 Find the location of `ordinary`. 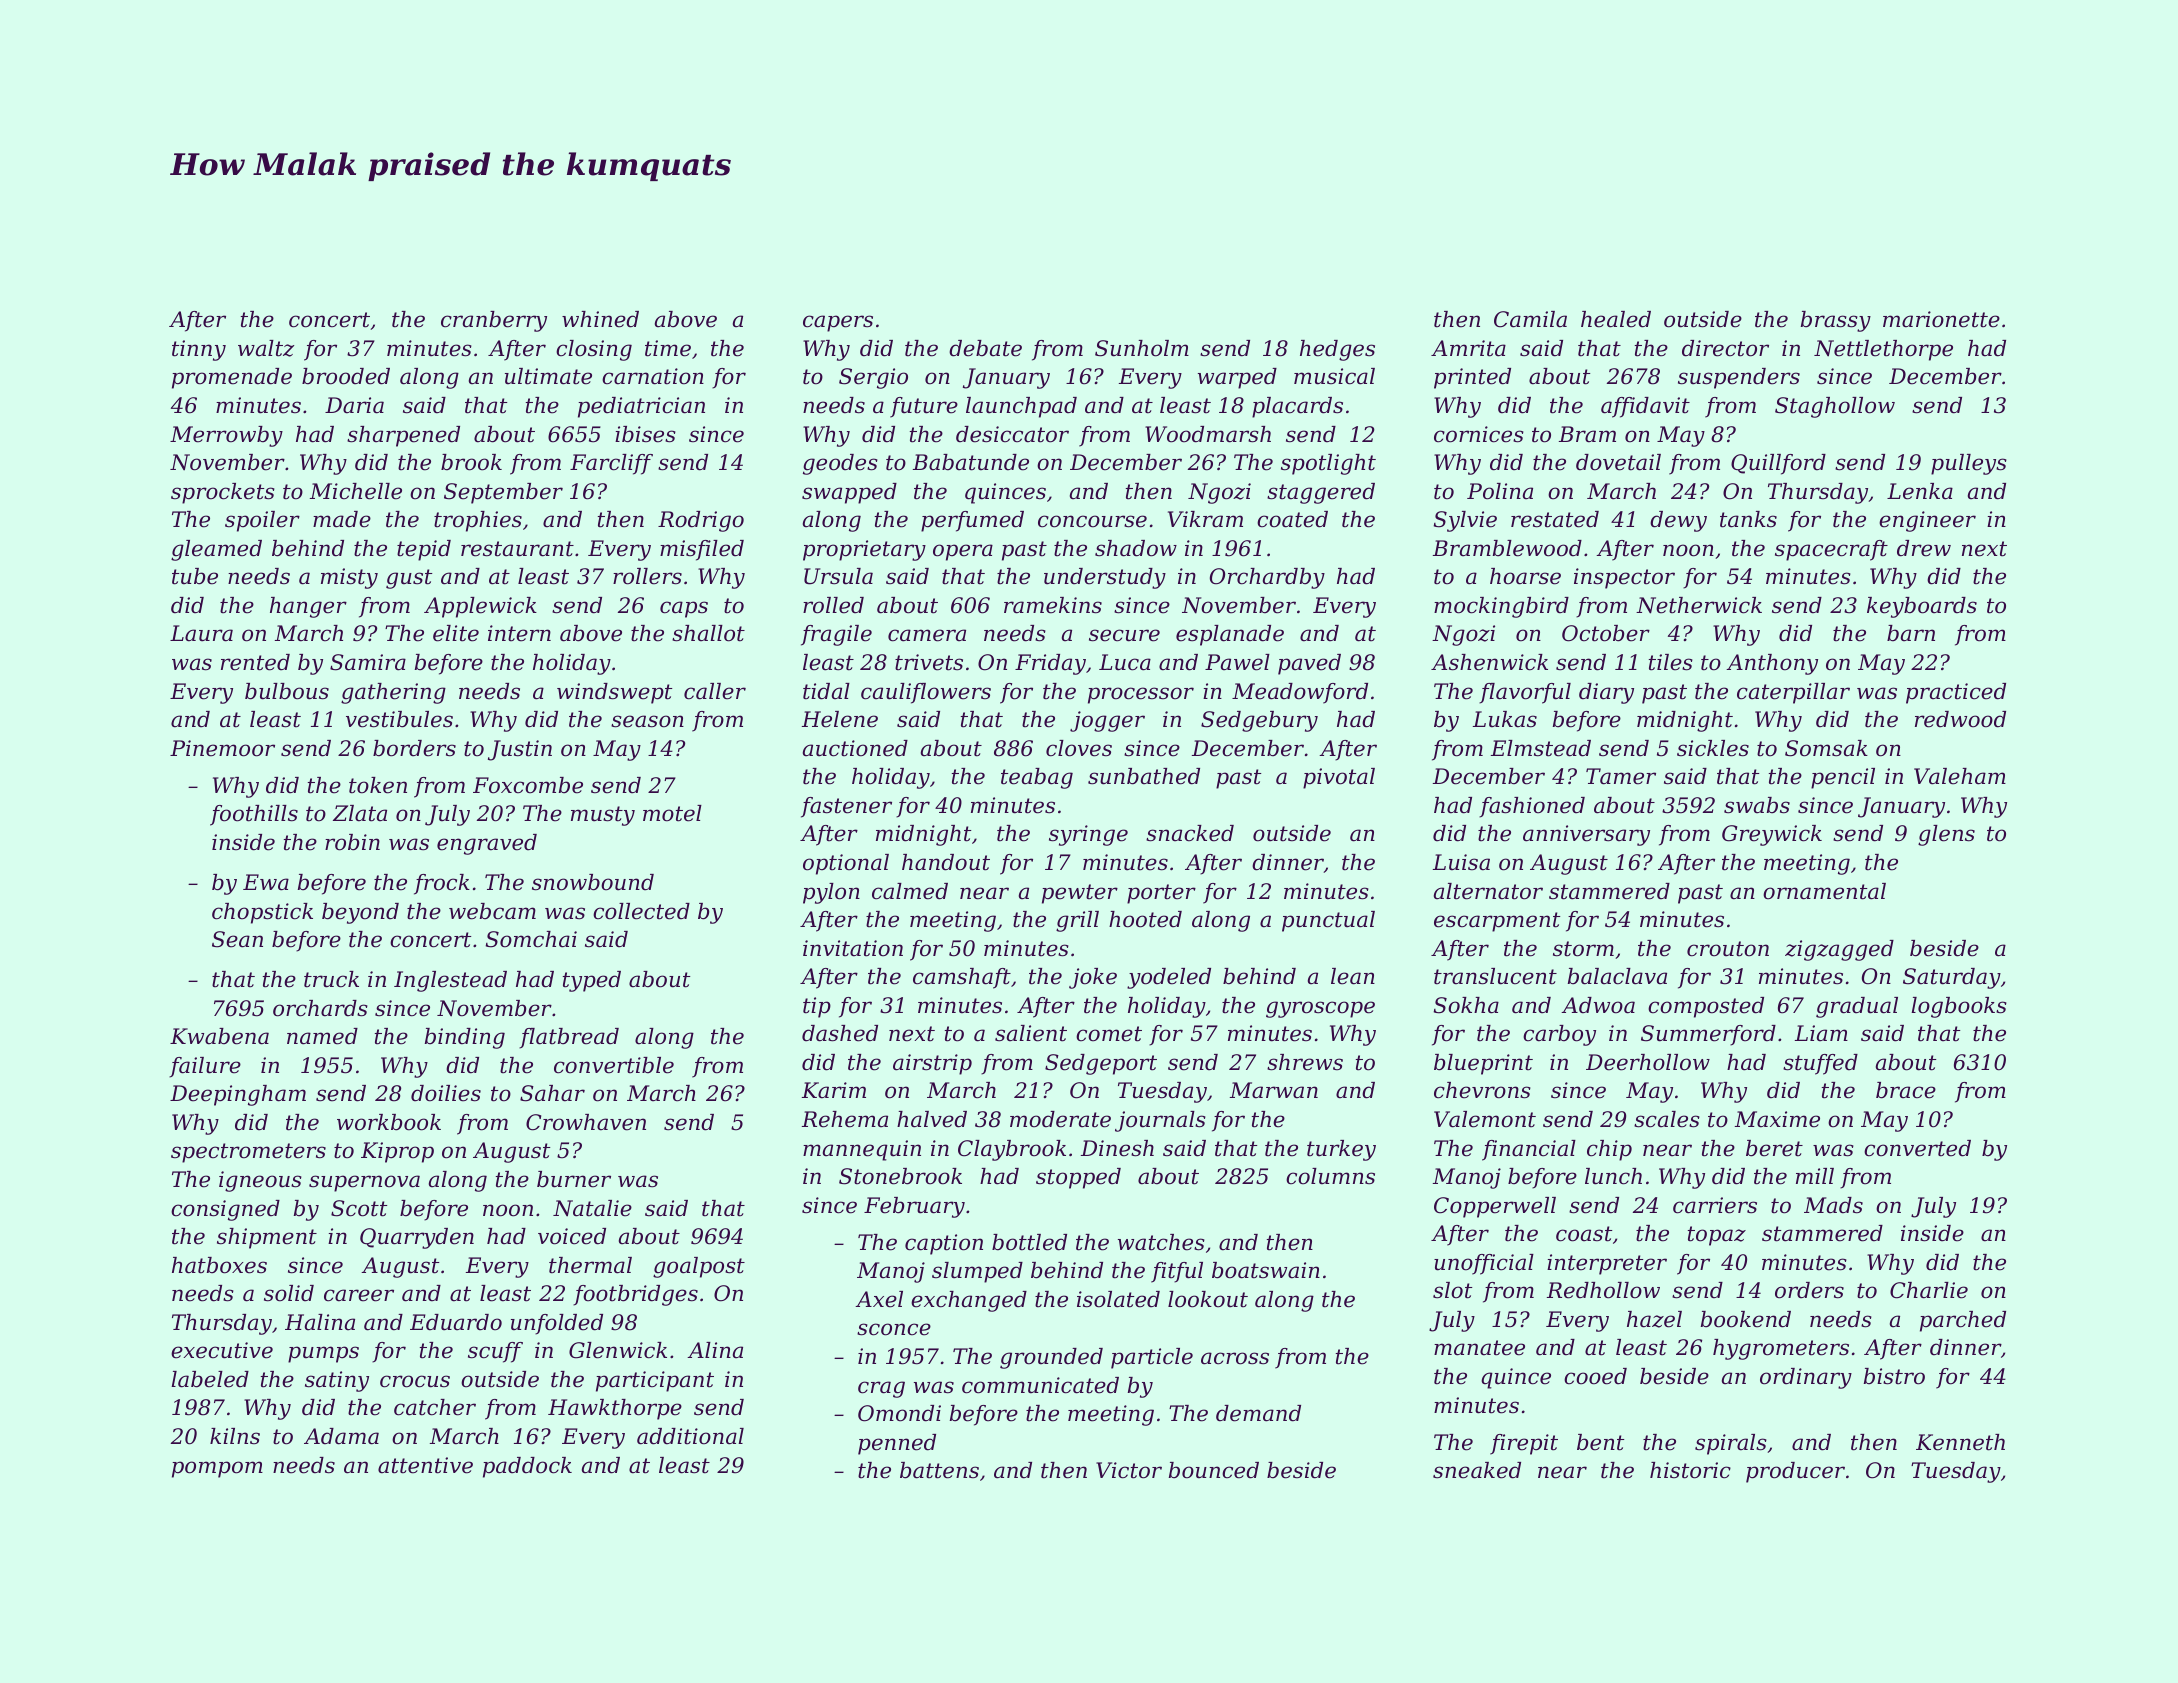

ordinary is located at coordinates (1806, 1378).
